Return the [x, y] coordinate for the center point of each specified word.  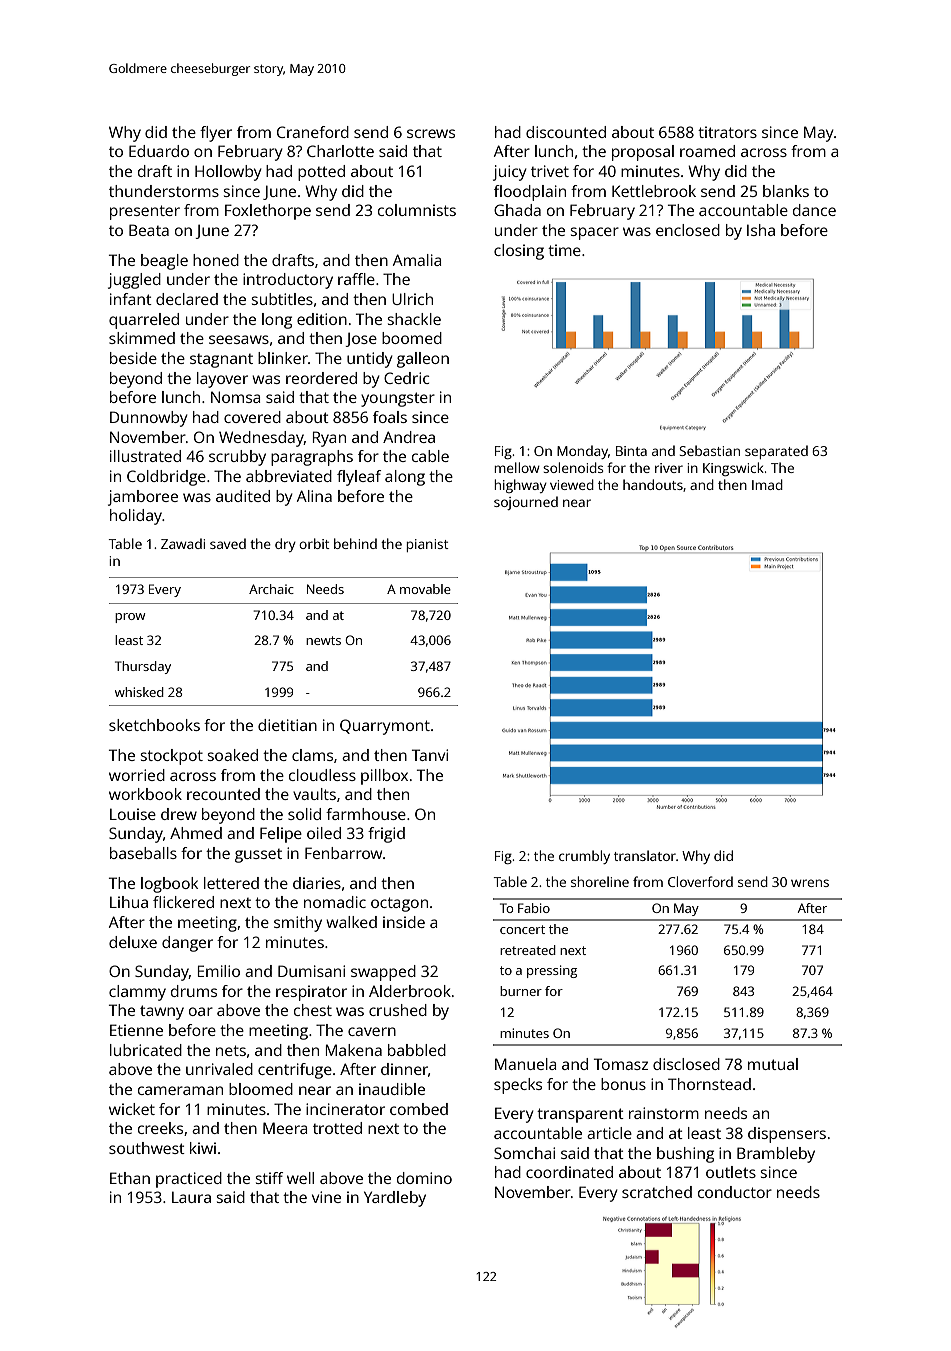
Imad [767, 484]
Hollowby [228, 173]
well [300, 1178]
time [564, 250]
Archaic [271, 589]
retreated [528, 950]
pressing [552, 971]
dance [814, 210]
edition [322, 319]
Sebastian [709, 450]
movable [425, 589]
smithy [298, 924]
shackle [414, 319]
